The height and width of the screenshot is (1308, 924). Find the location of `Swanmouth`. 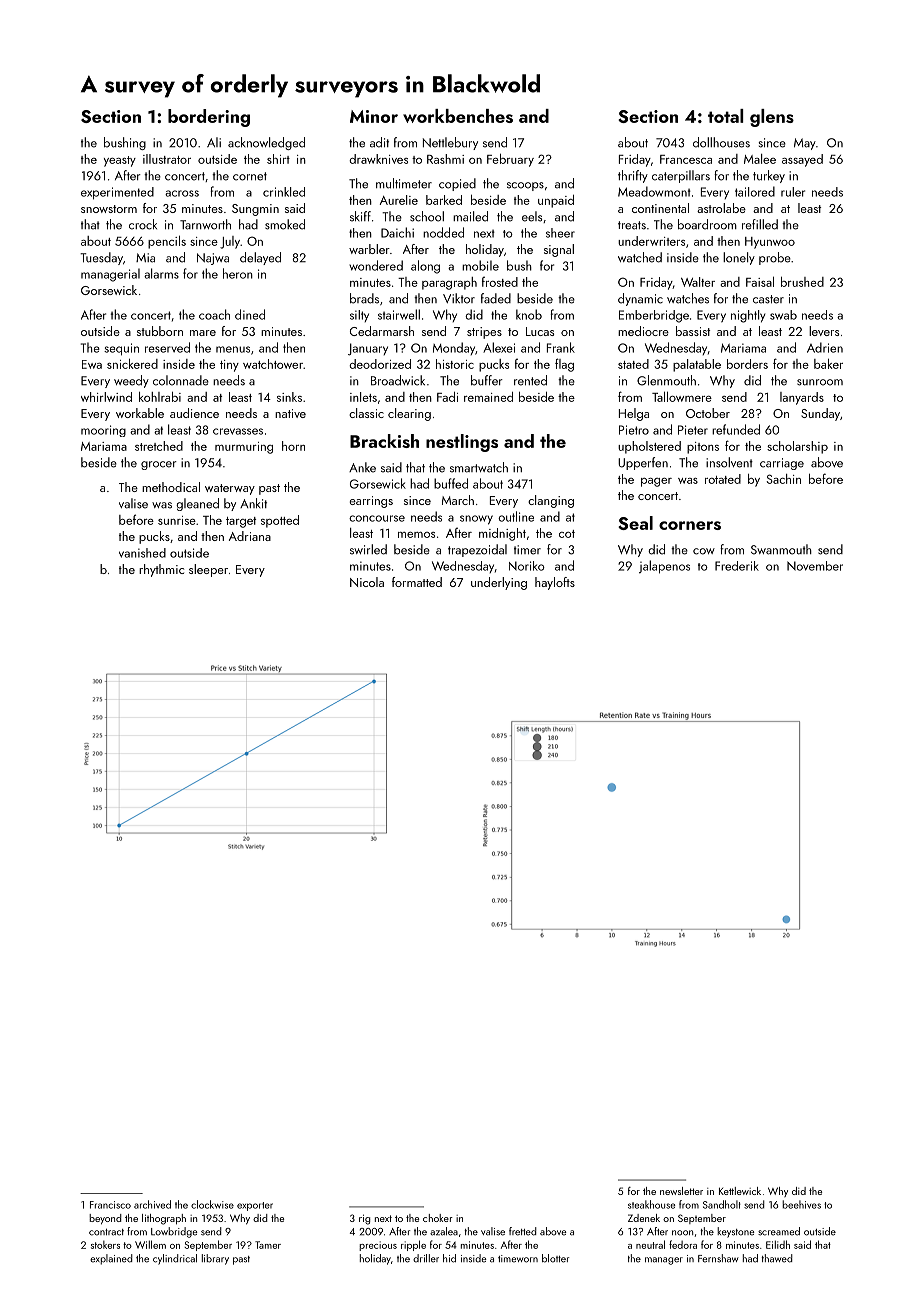

Swanmouth is located at coordinates (781, 549).
